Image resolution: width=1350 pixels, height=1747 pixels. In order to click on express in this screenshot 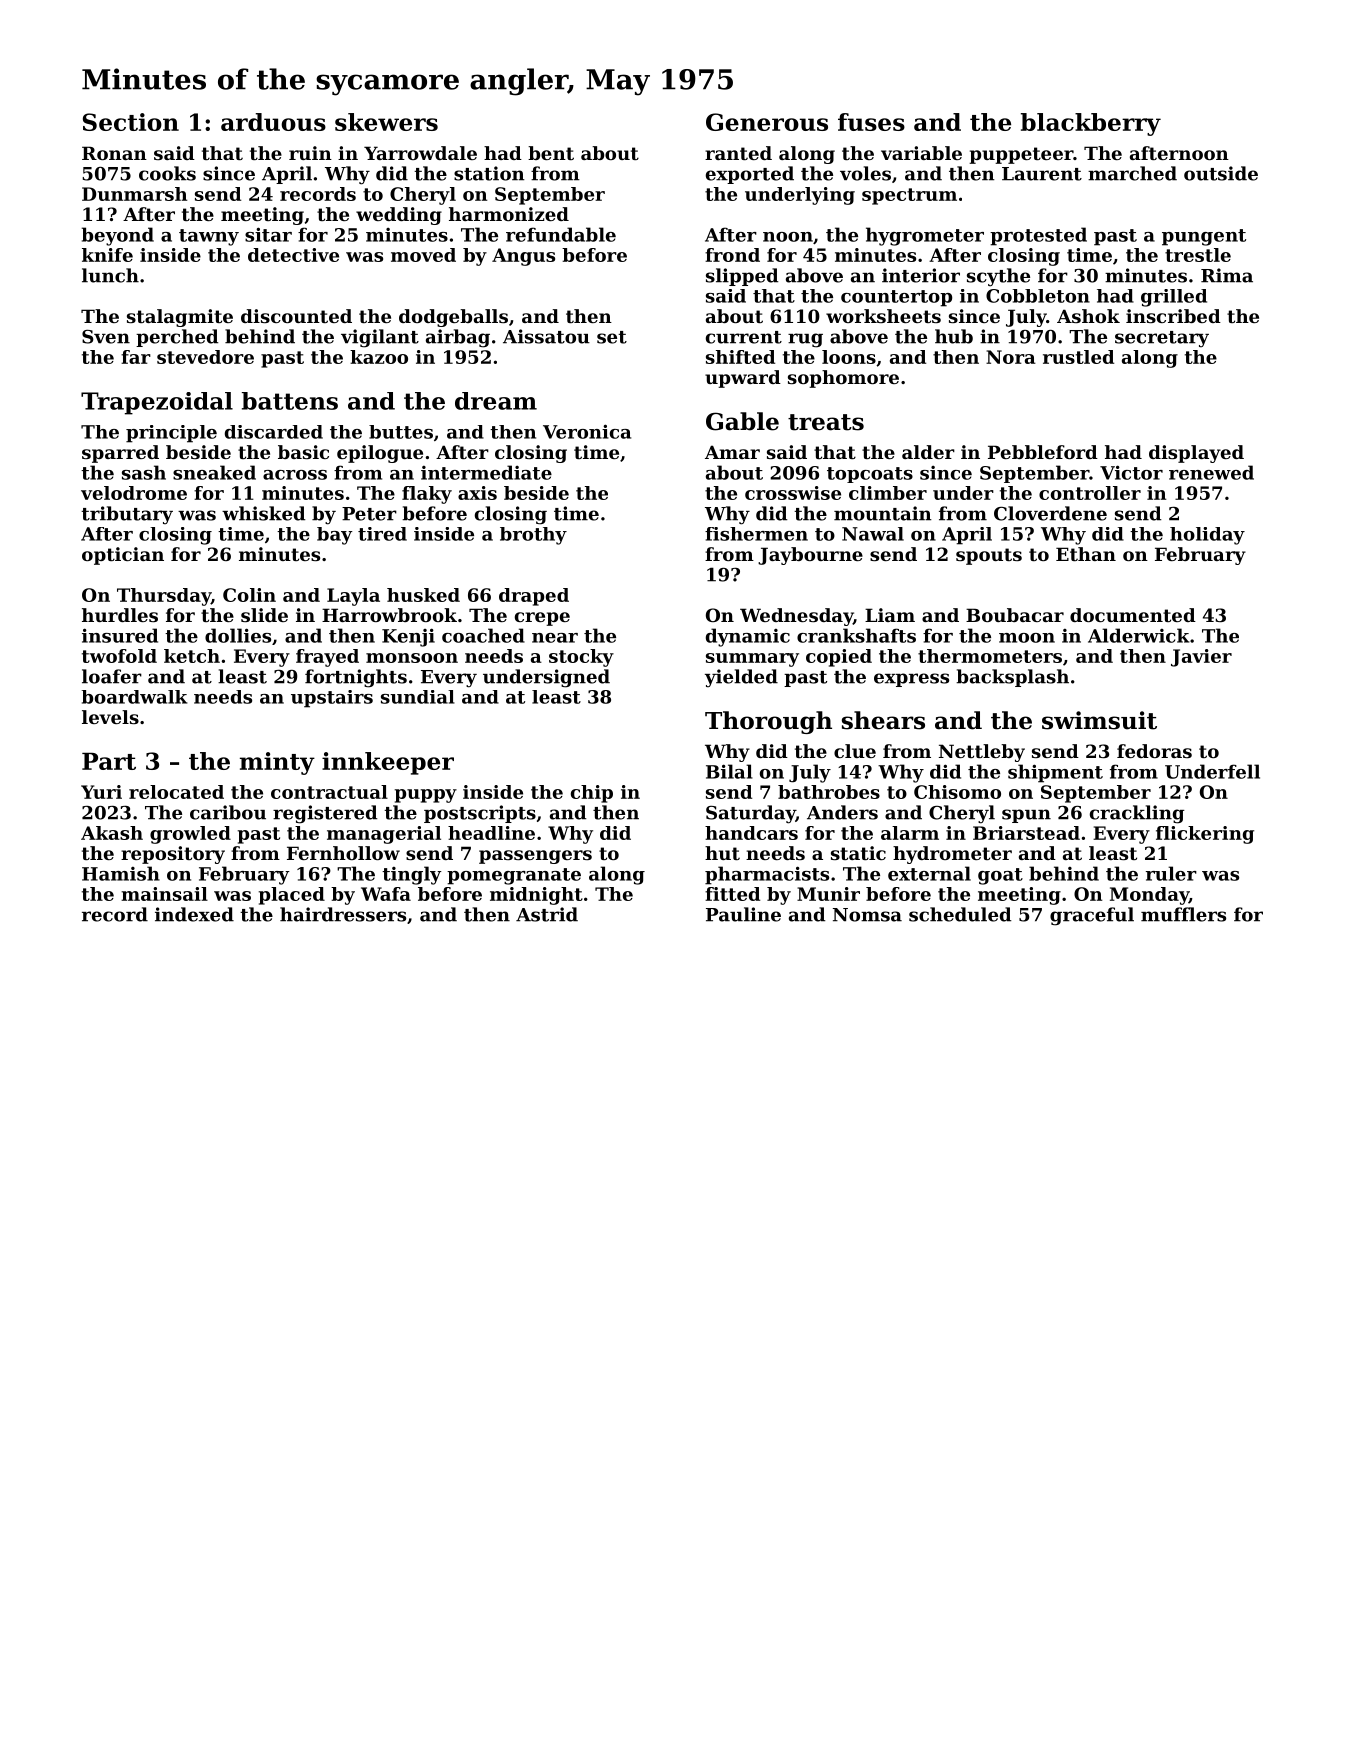, I will do `click(911, 680)`.
